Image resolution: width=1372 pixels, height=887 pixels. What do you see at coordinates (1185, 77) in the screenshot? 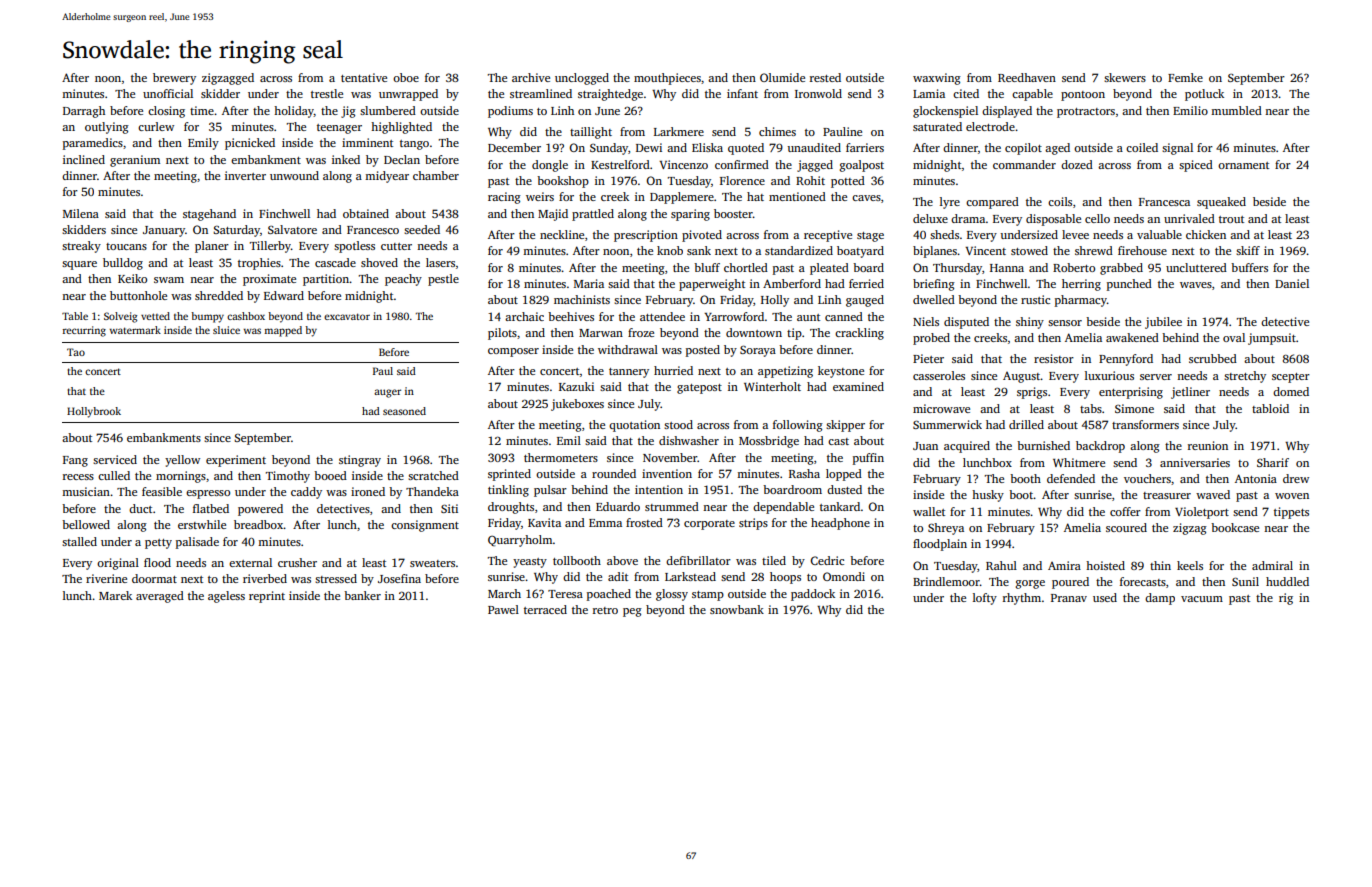
I see `Femke` at bounding box center [1185, 77].
